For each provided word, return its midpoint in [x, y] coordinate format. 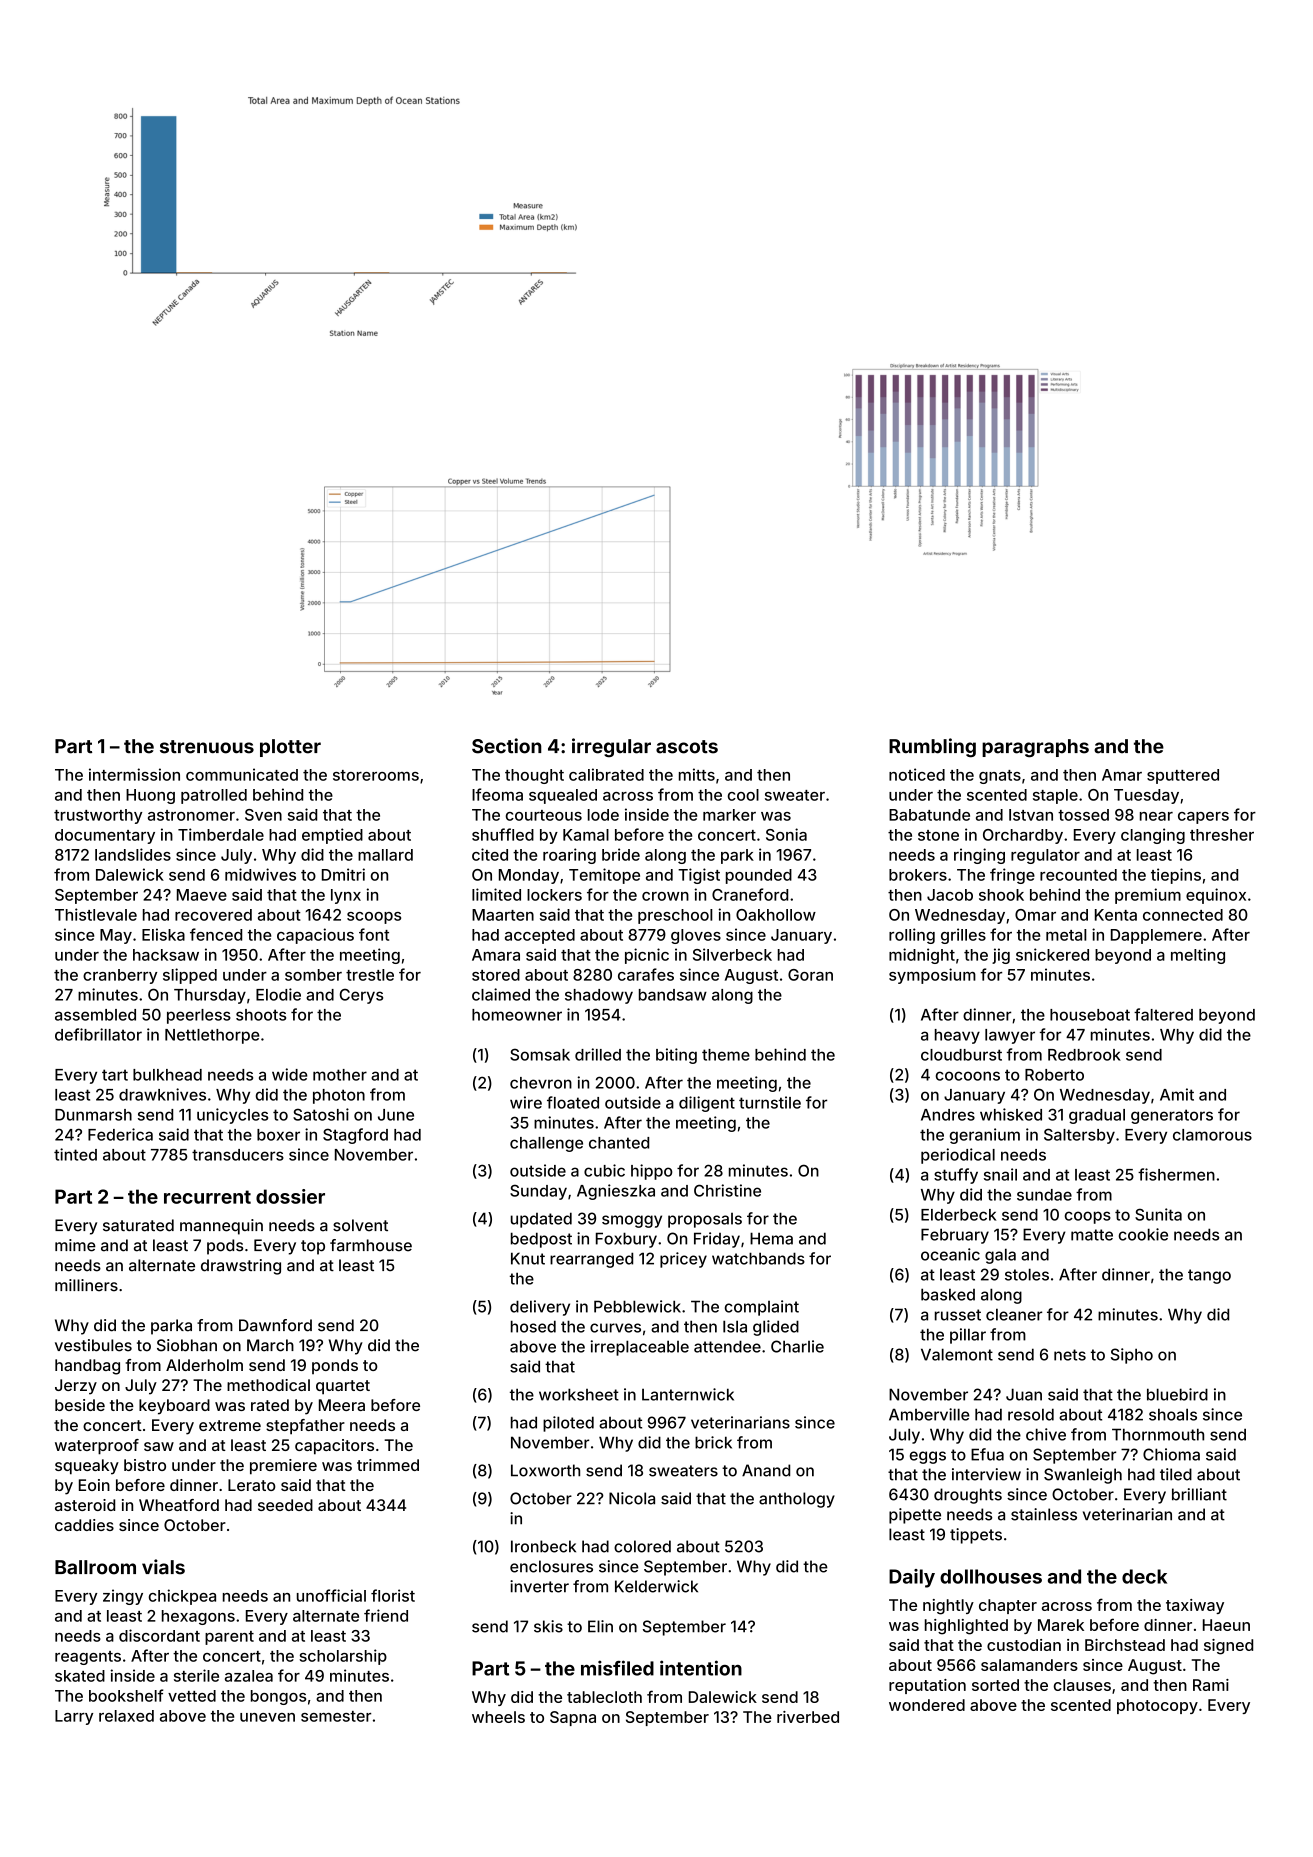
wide [290, 1074]
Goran [810, 975]
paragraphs [1035, 748]
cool [743, 795]
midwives [260, 874]
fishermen [1176, 1174]
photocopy [1157, 1706]
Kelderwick [656, 1586]
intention [701, 1668]
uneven [267, 1717]
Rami [1211, 1685]
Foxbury [626, 1240]
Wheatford [179, 1505]
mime [75, 1245]
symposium [932, 976]
